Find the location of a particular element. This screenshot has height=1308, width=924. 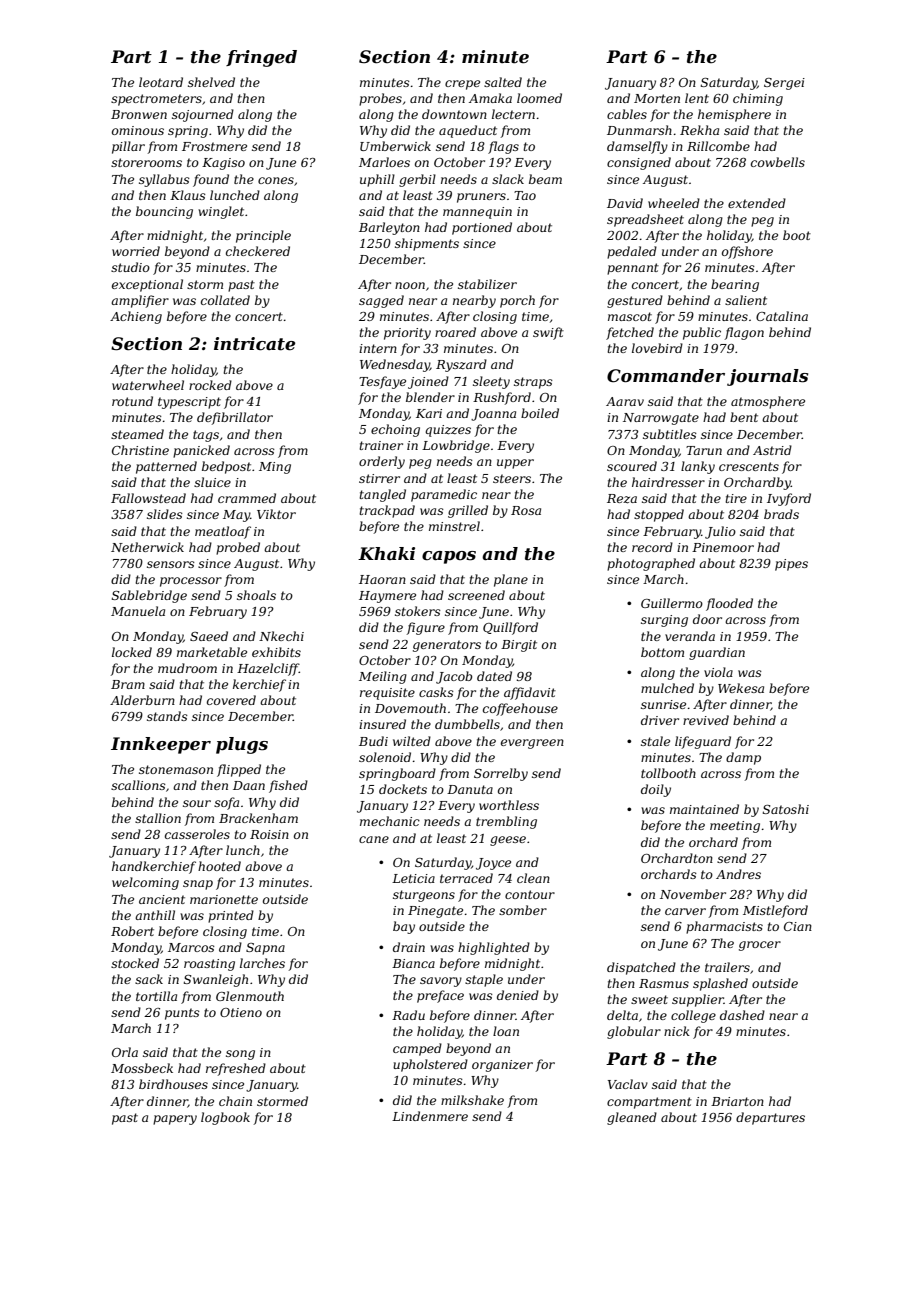

boiled is located at coordinates (540, 413).
